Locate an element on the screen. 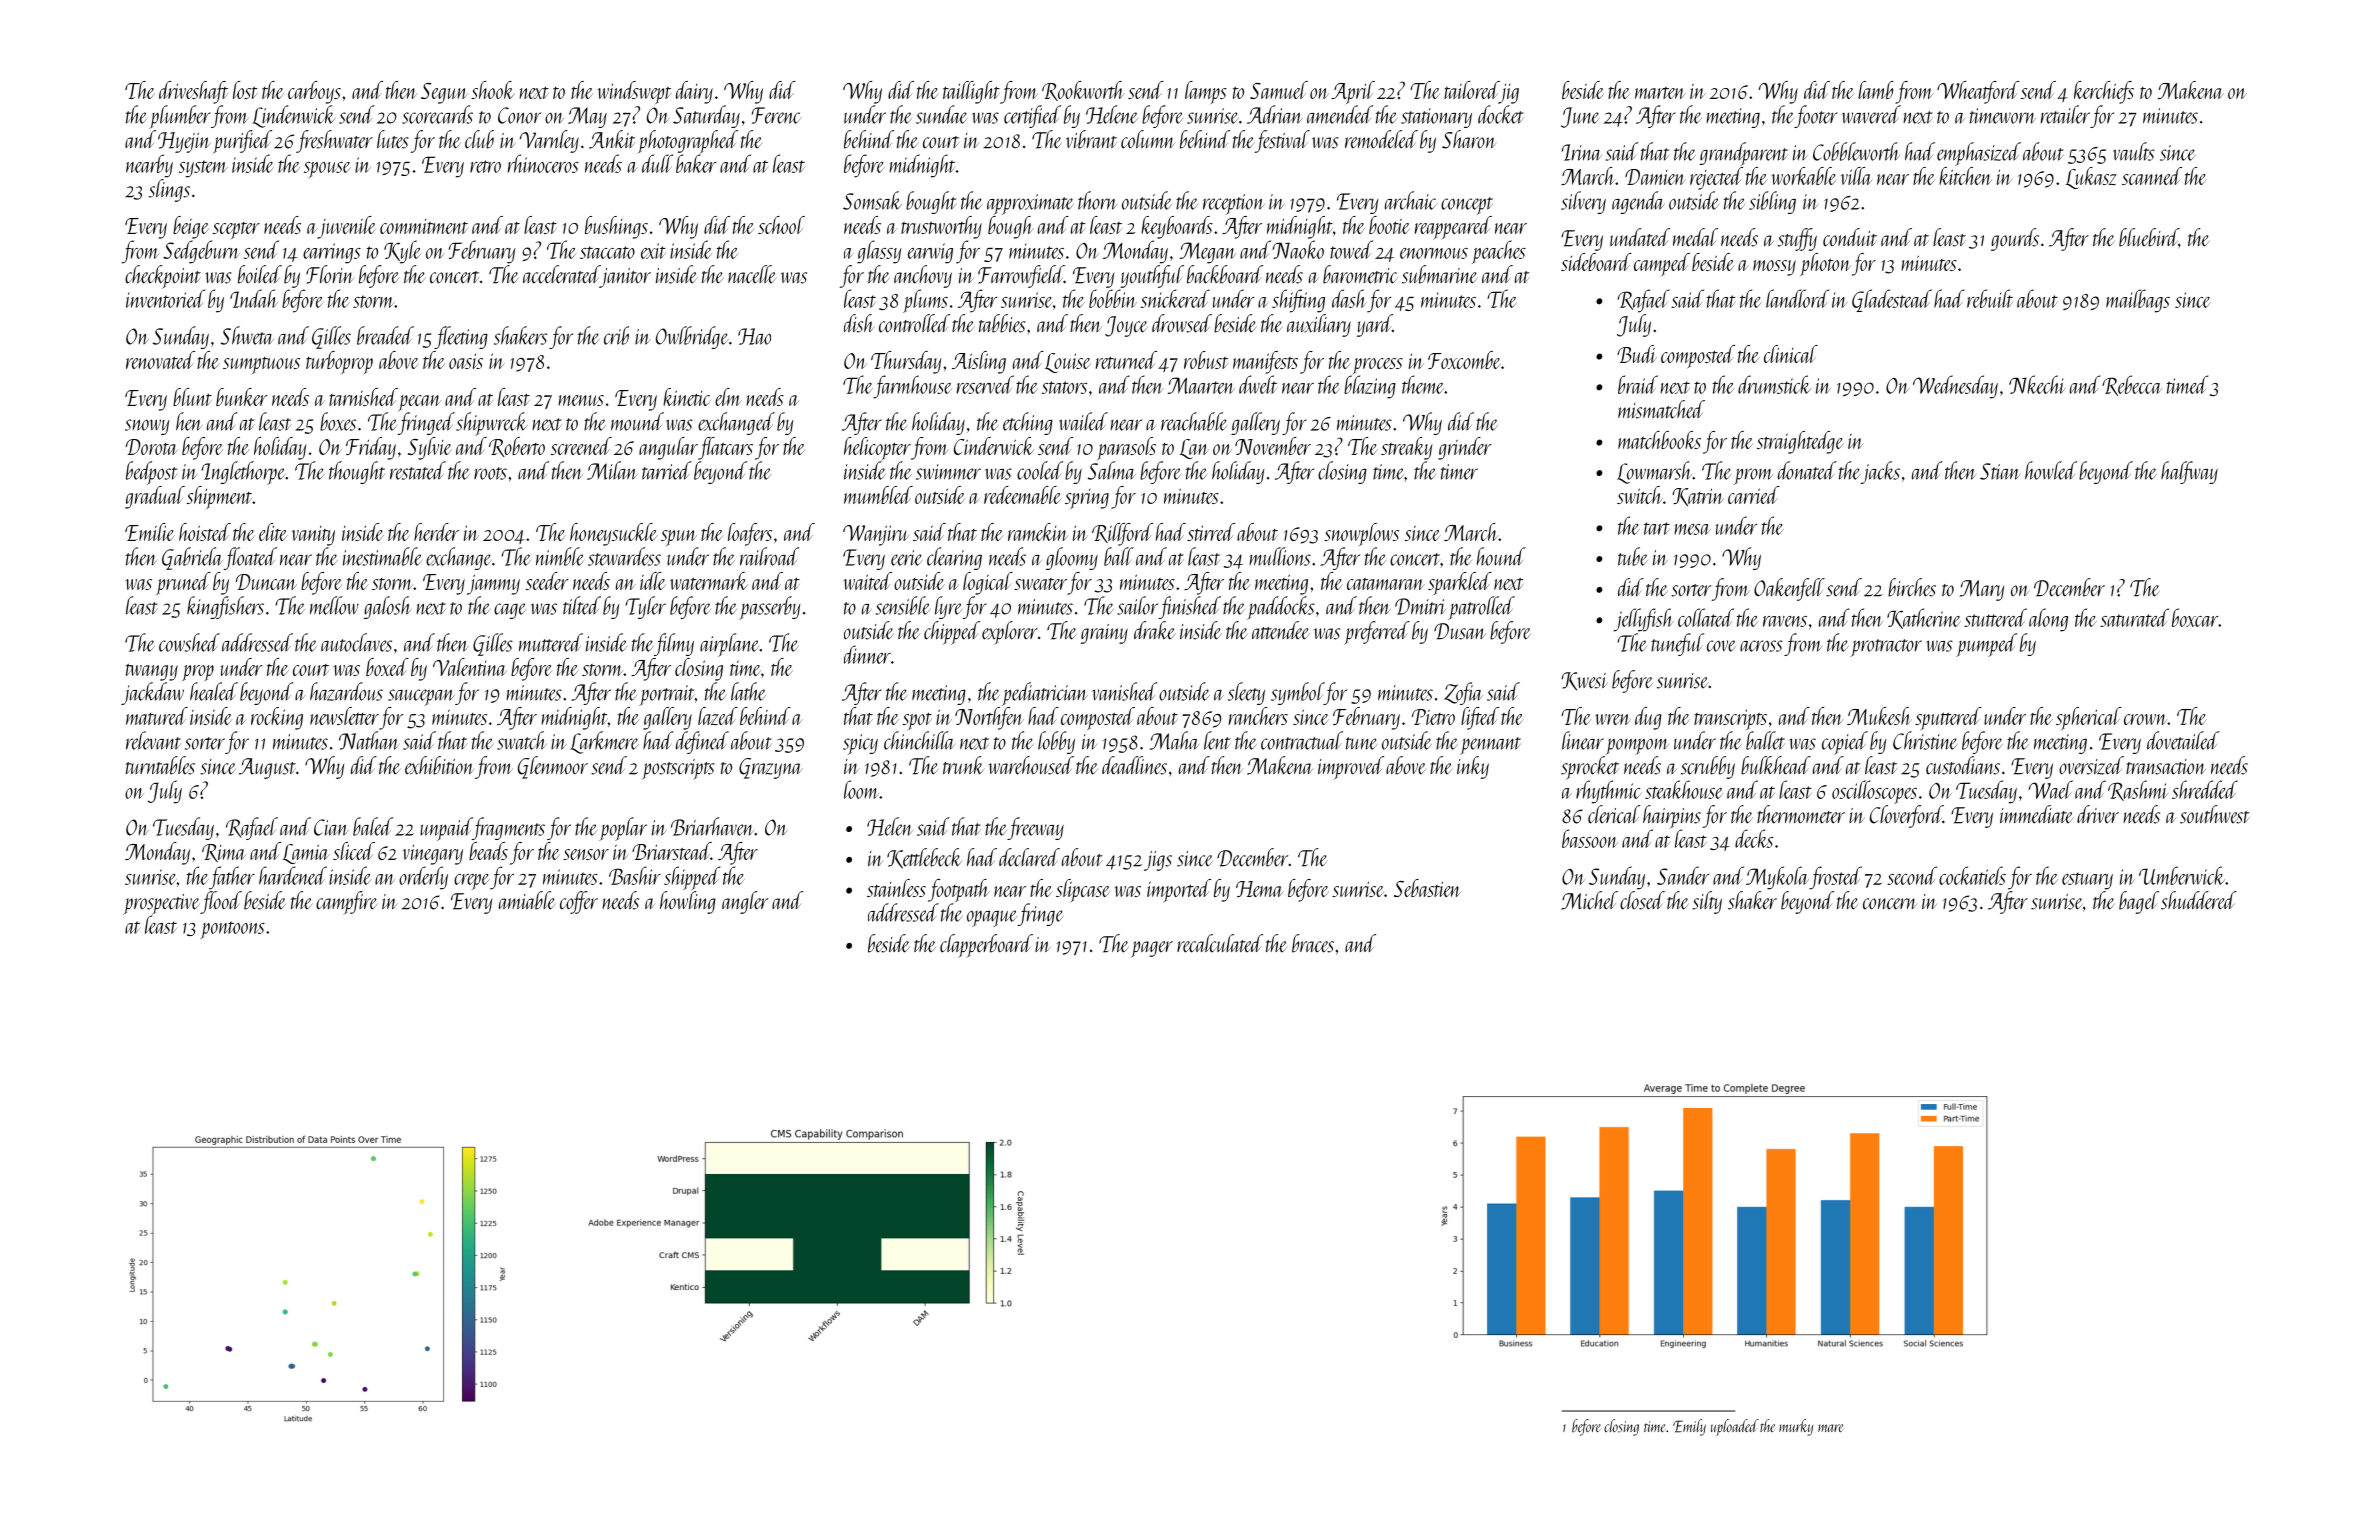 This screenshot has height=1537, width=2375. murky is located at coordinates (1796, 1427).
